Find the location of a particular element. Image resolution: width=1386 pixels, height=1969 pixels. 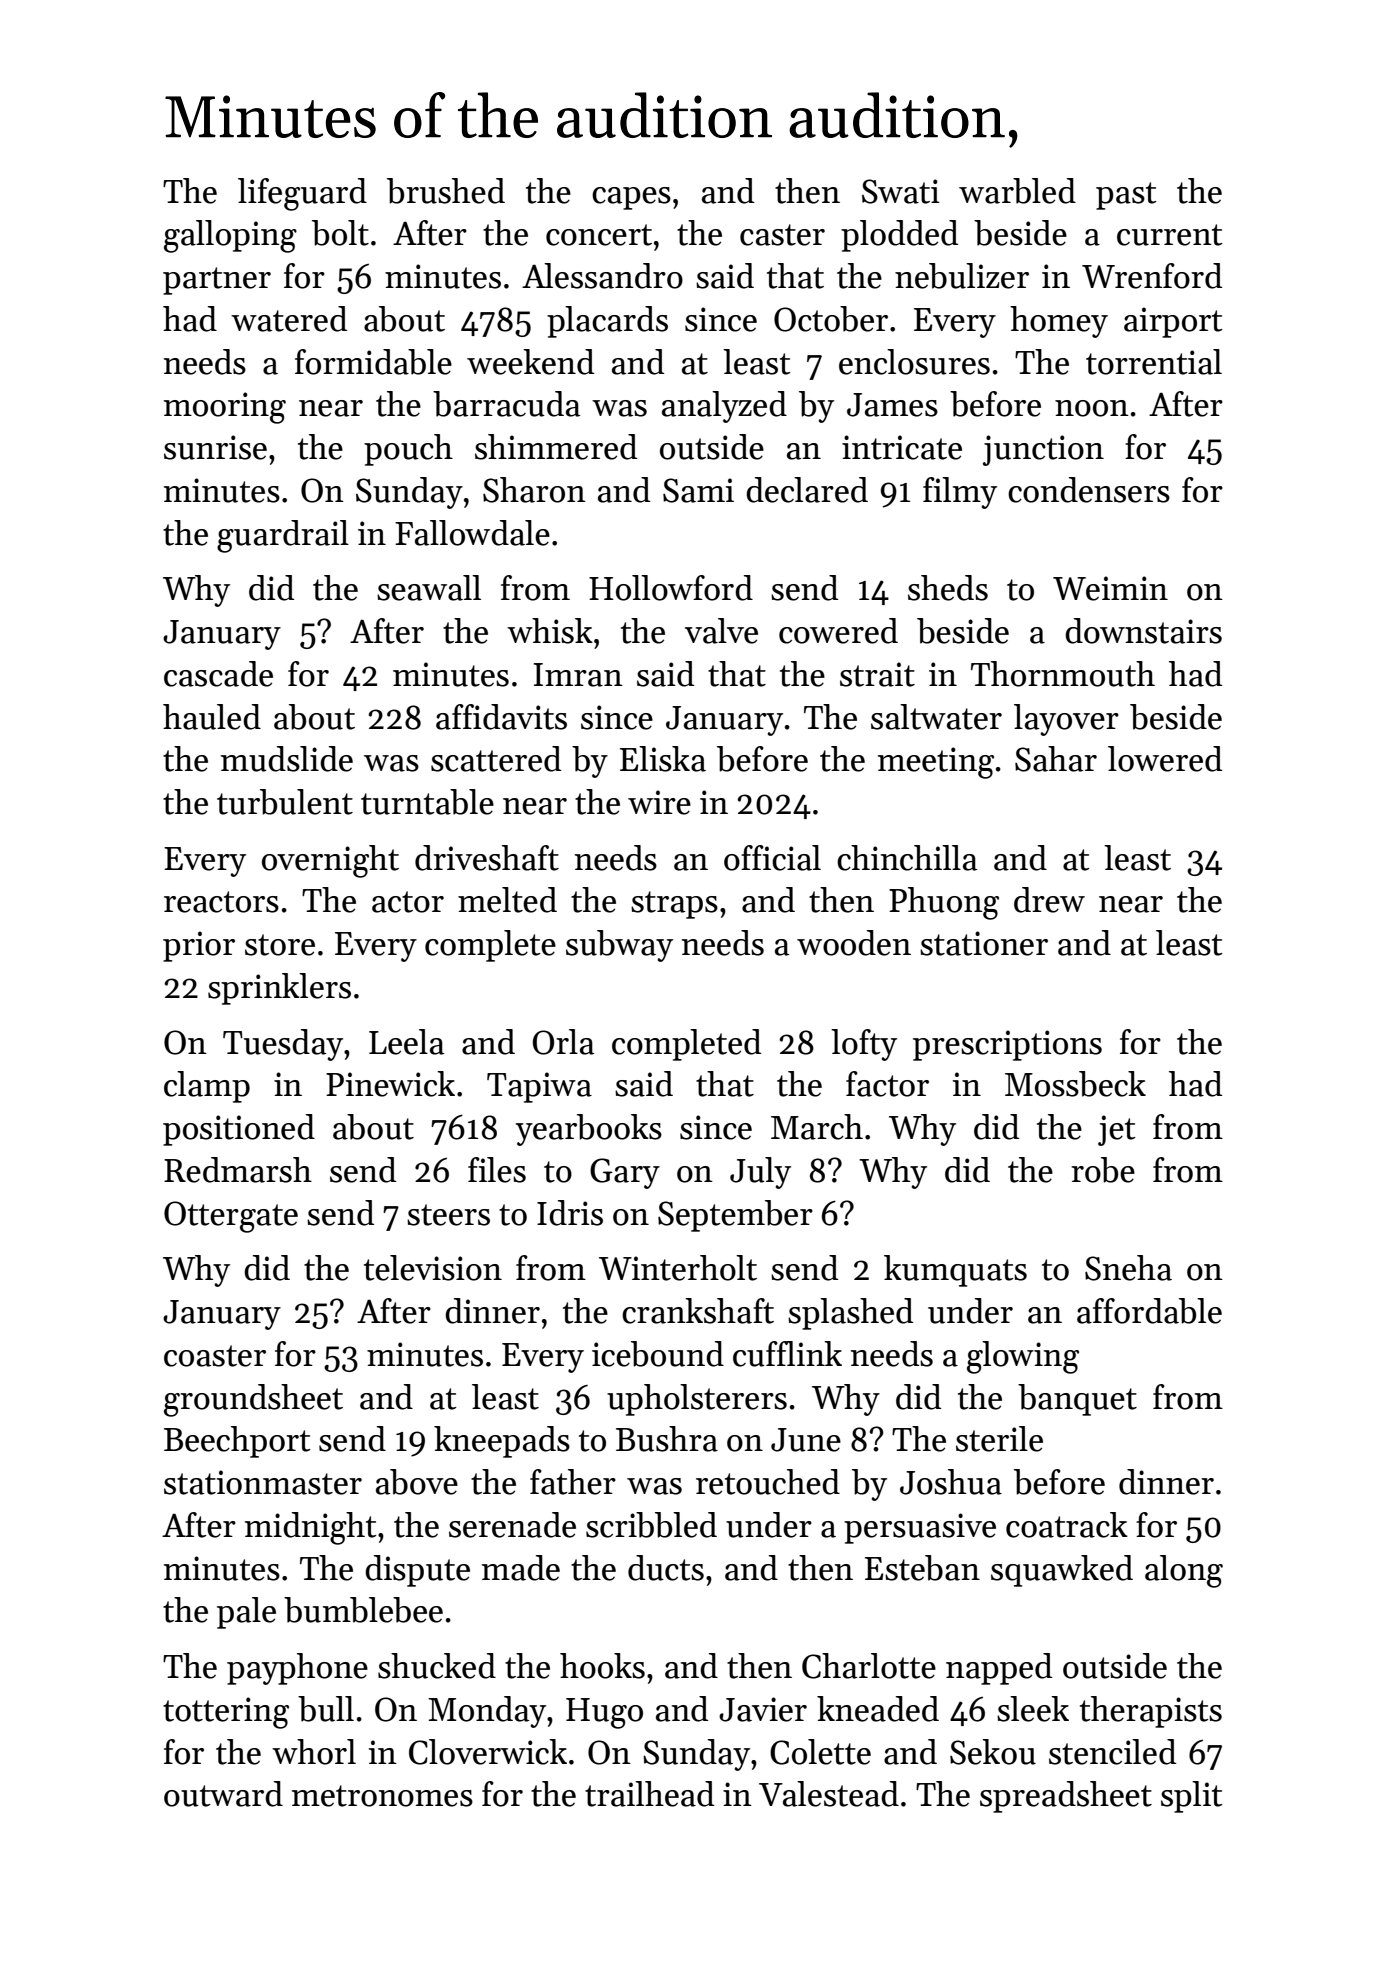

along is located at coordinates (1184, 1571).
